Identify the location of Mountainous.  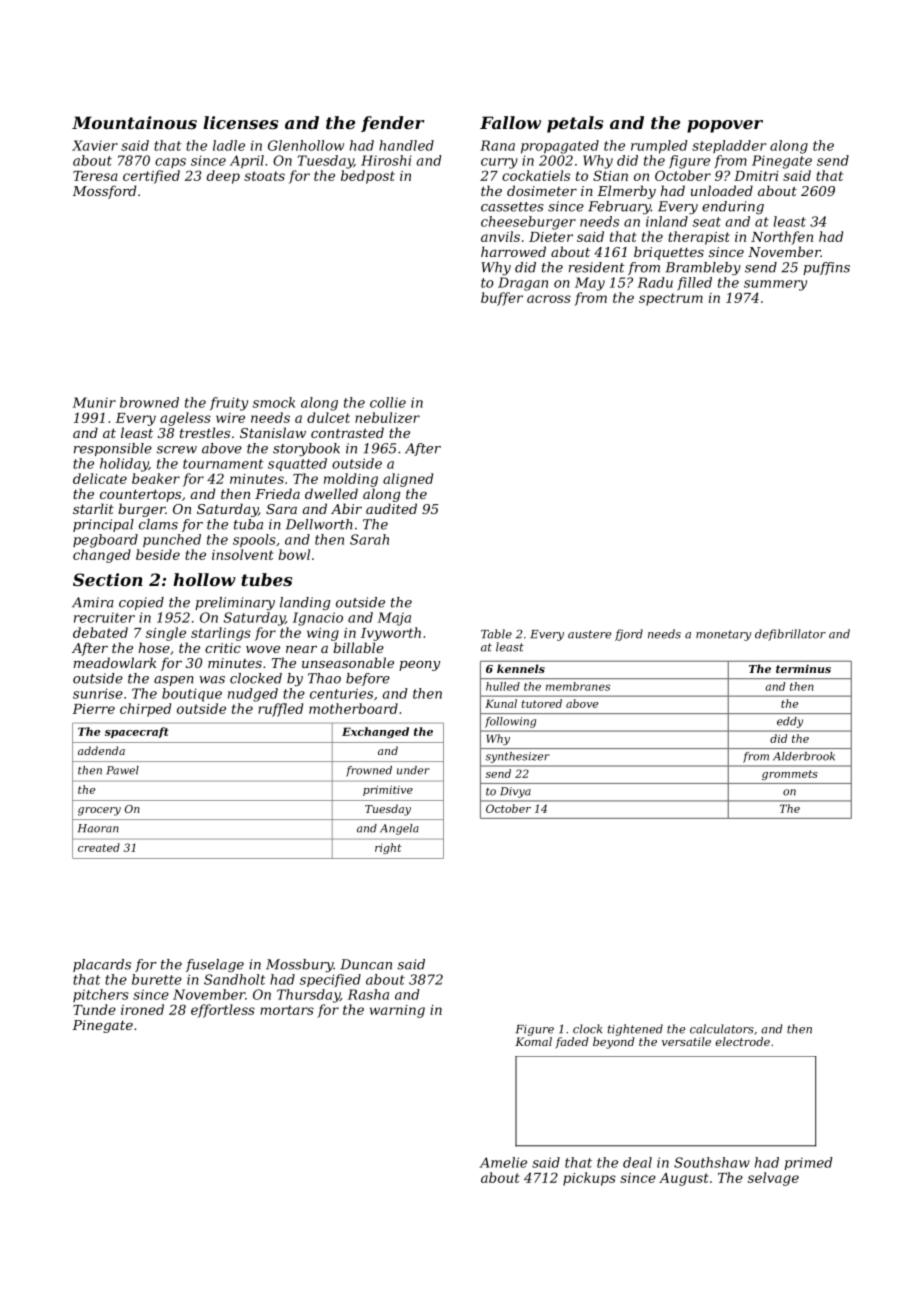
(134, 122).
